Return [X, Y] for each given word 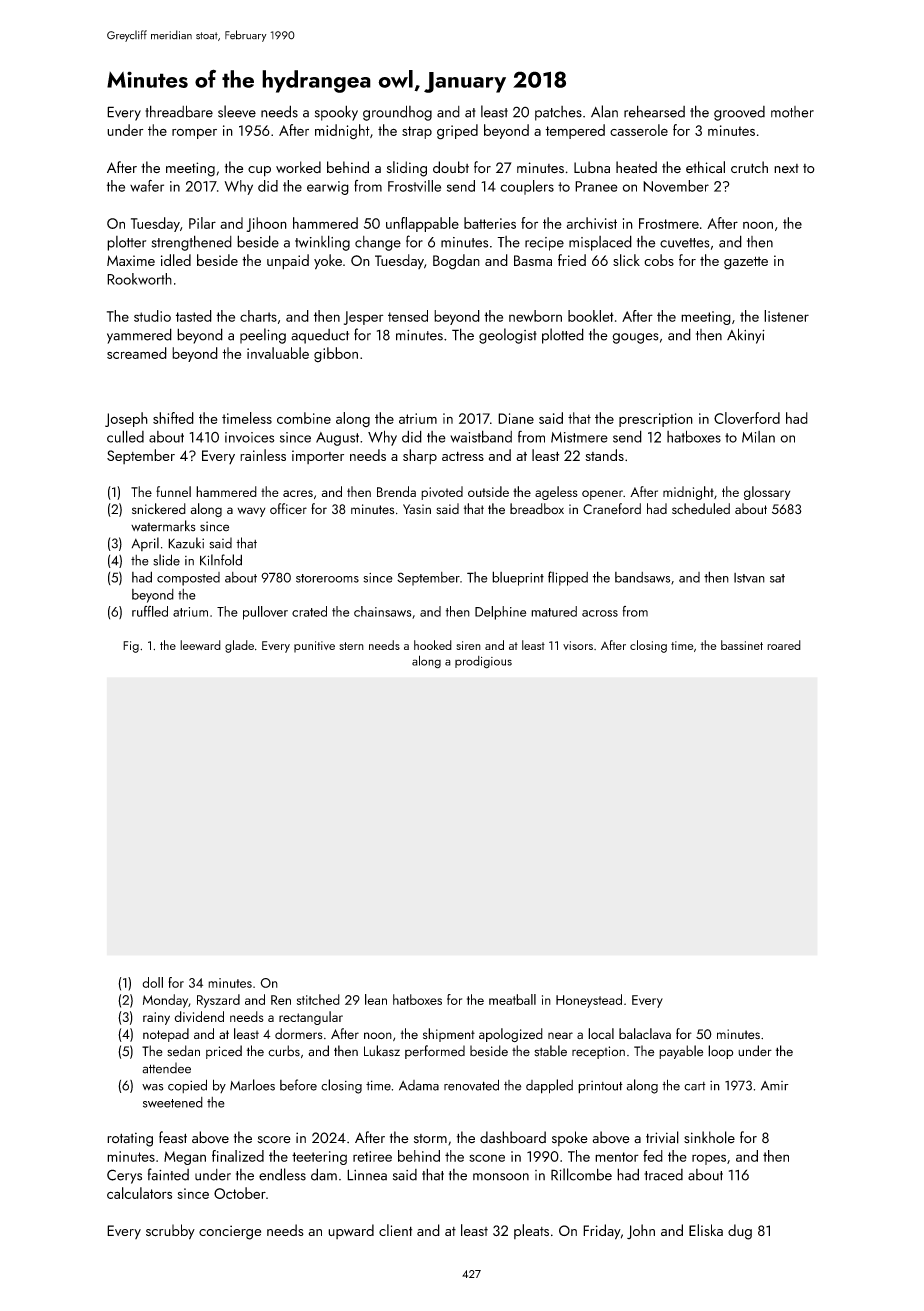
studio [152, 316]
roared [784, 645]
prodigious [483, 662]
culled [125, 436]
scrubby [170, 1232]
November [676, 186]
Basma [533, 260]
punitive [314, 647]
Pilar [202, 223]
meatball [512, 999]
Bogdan [456, 262]
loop [720, 1052]
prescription [656, 420]
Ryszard [218, 1001]
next [786, 168]
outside [488, 491]
